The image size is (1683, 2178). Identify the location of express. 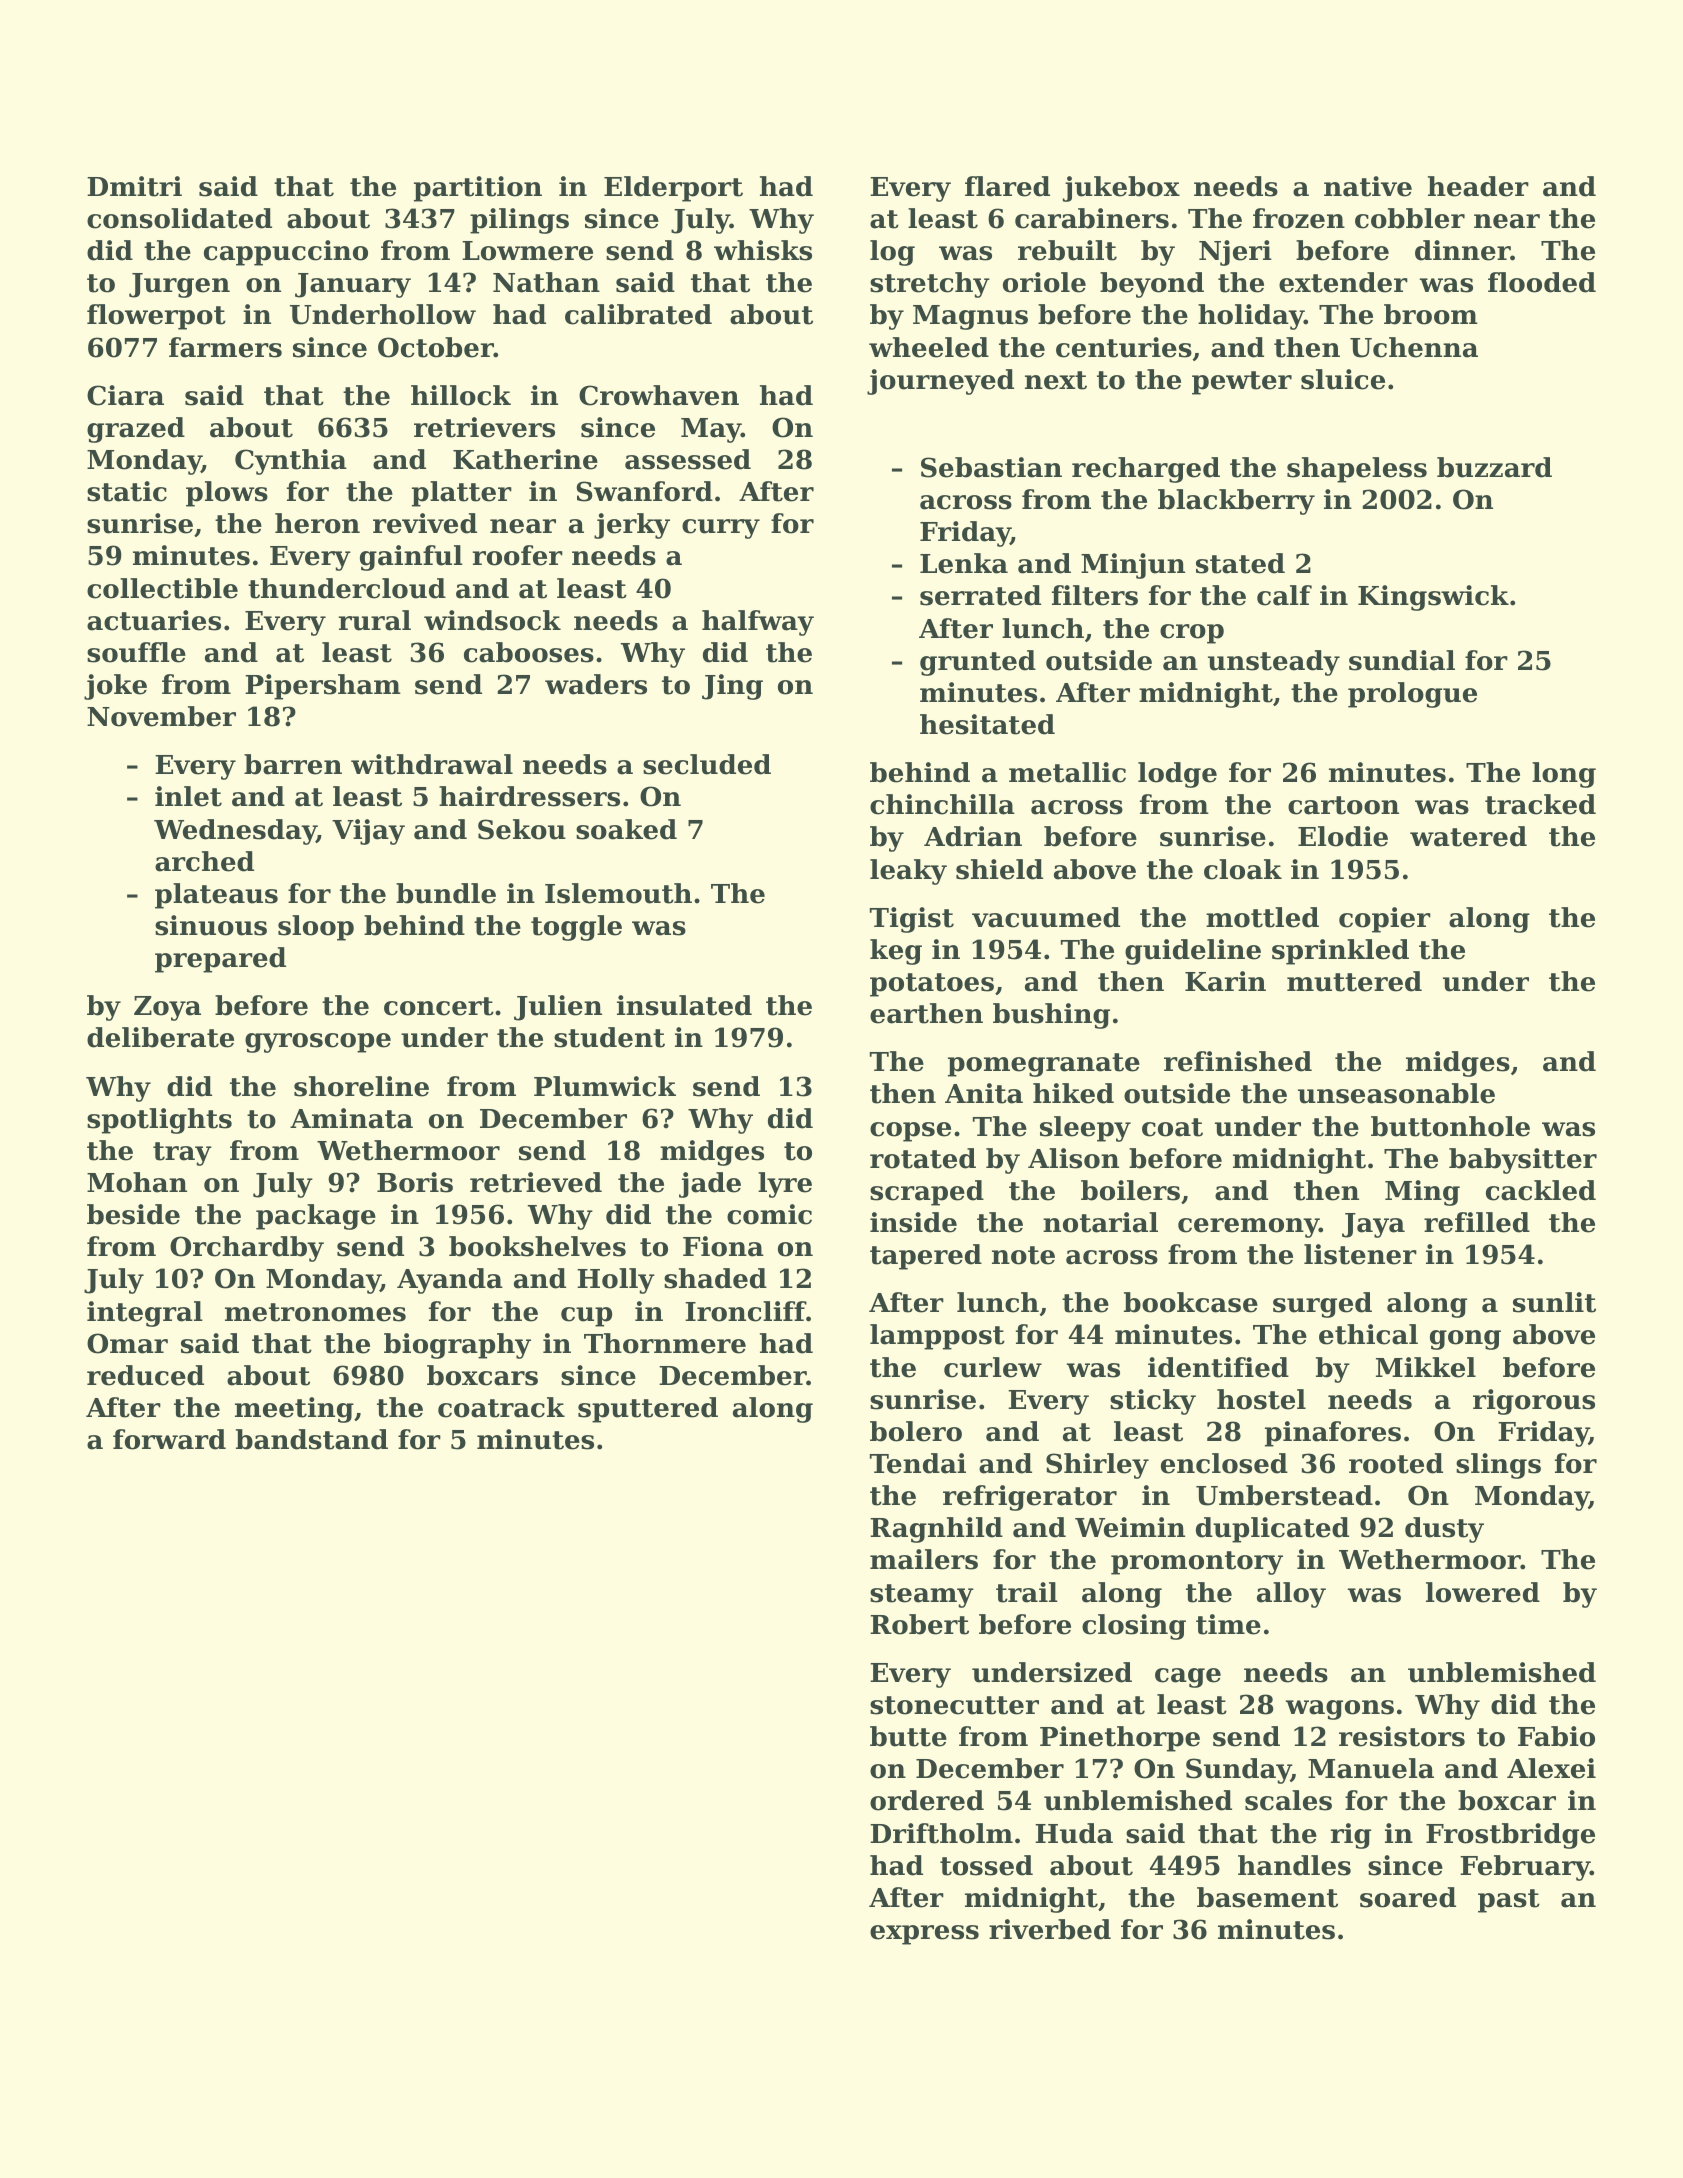
(924, 1935).
